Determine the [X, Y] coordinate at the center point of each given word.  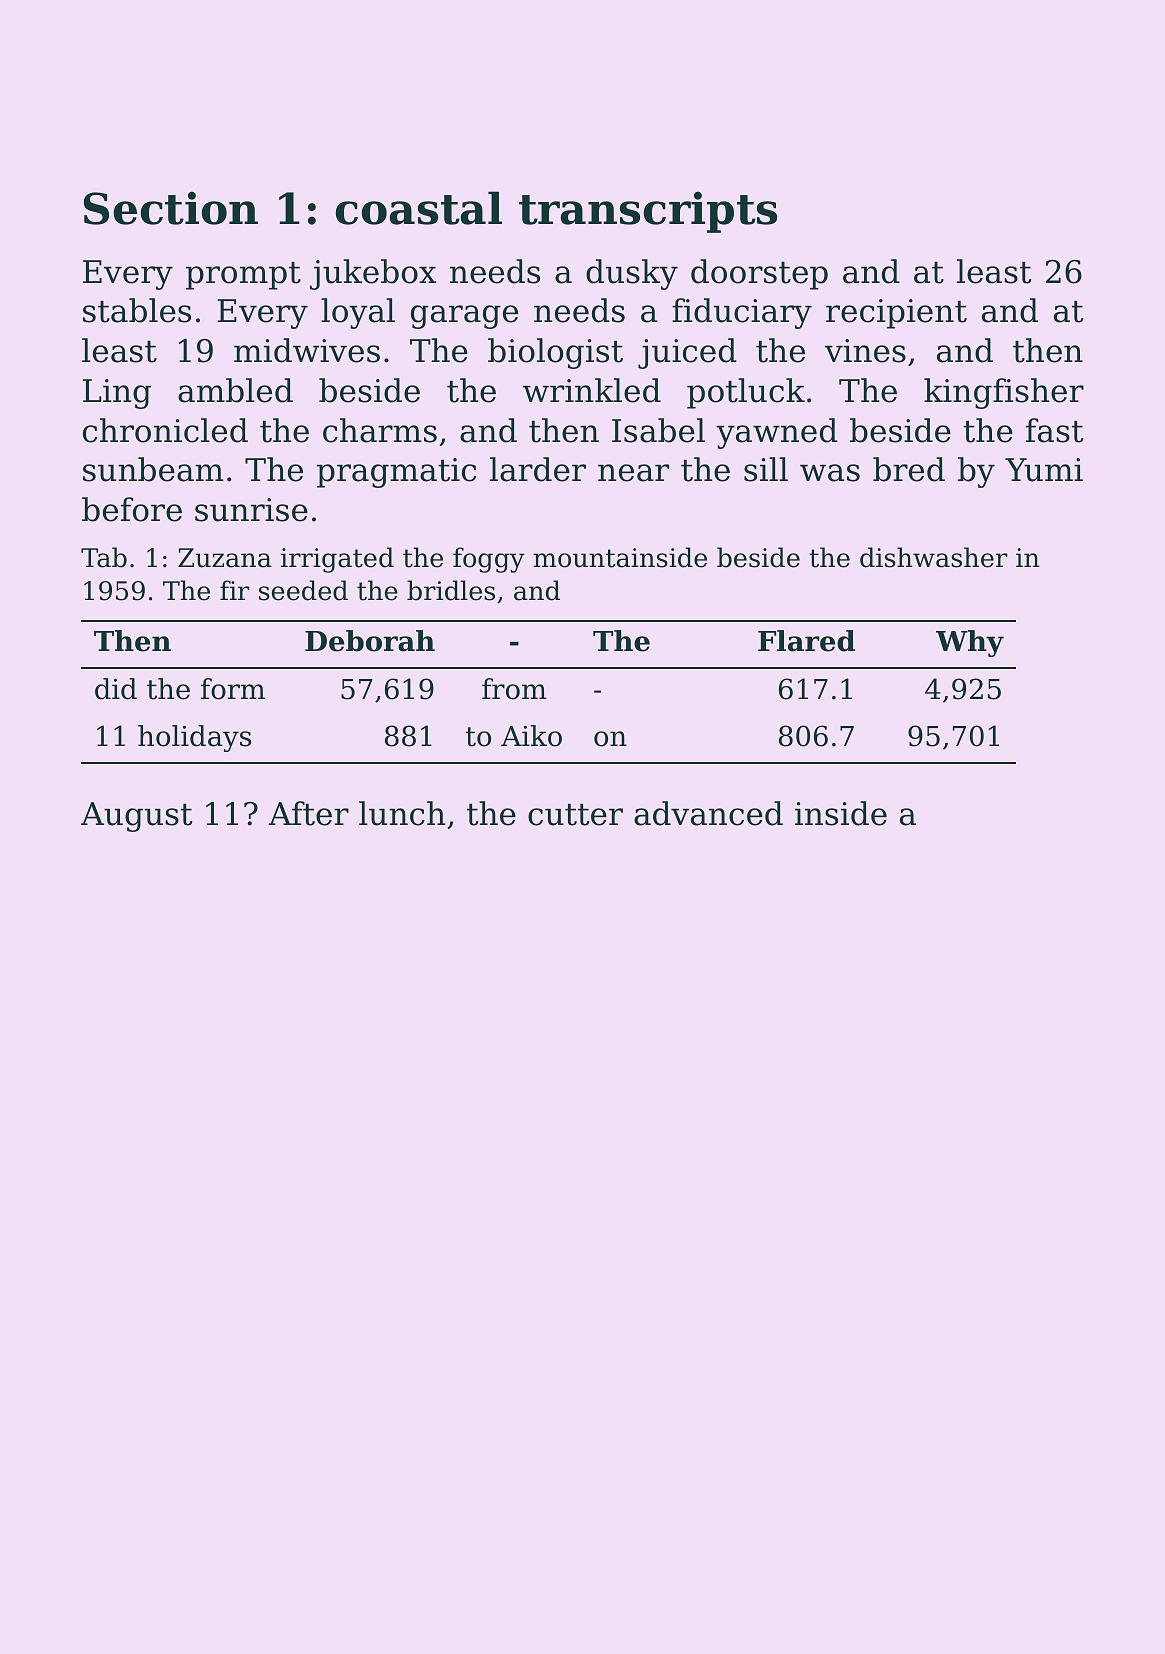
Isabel [658, 430]
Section [171, 208]
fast [1054, 430]
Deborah [370, 641]
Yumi [1044, 470]
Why [970, 643]
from [514, 689]
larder [538, 469]
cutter [575, 814]
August [136, 817]
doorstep [759, 274]
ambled [235, 390]
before [132, 509]
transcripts [648, 212]
